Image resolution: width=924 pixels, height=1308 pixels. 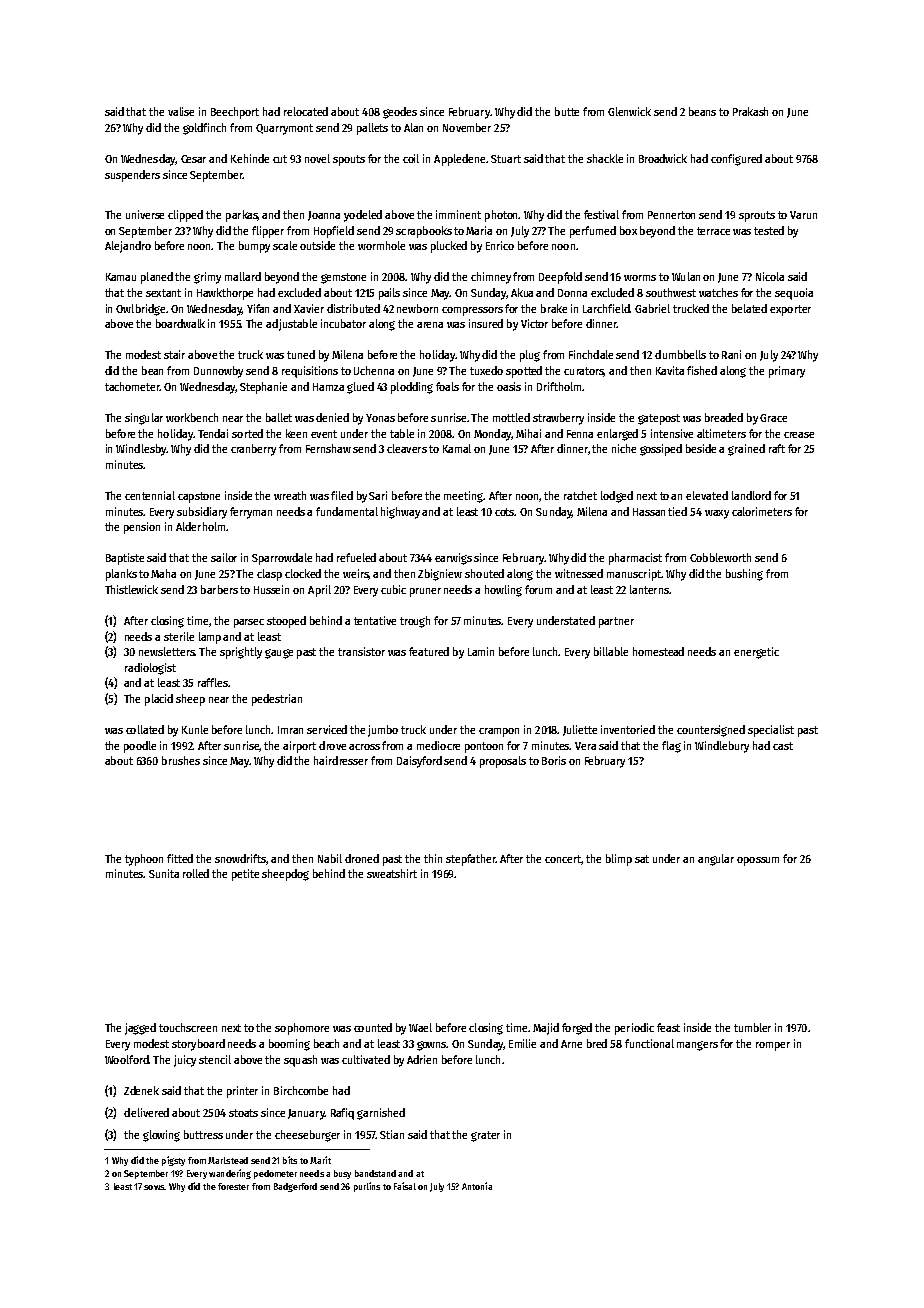 What do you see at coordinates (235, 113) in the screenshot?
I see `Beechport` at bounding box center [235, 113].
